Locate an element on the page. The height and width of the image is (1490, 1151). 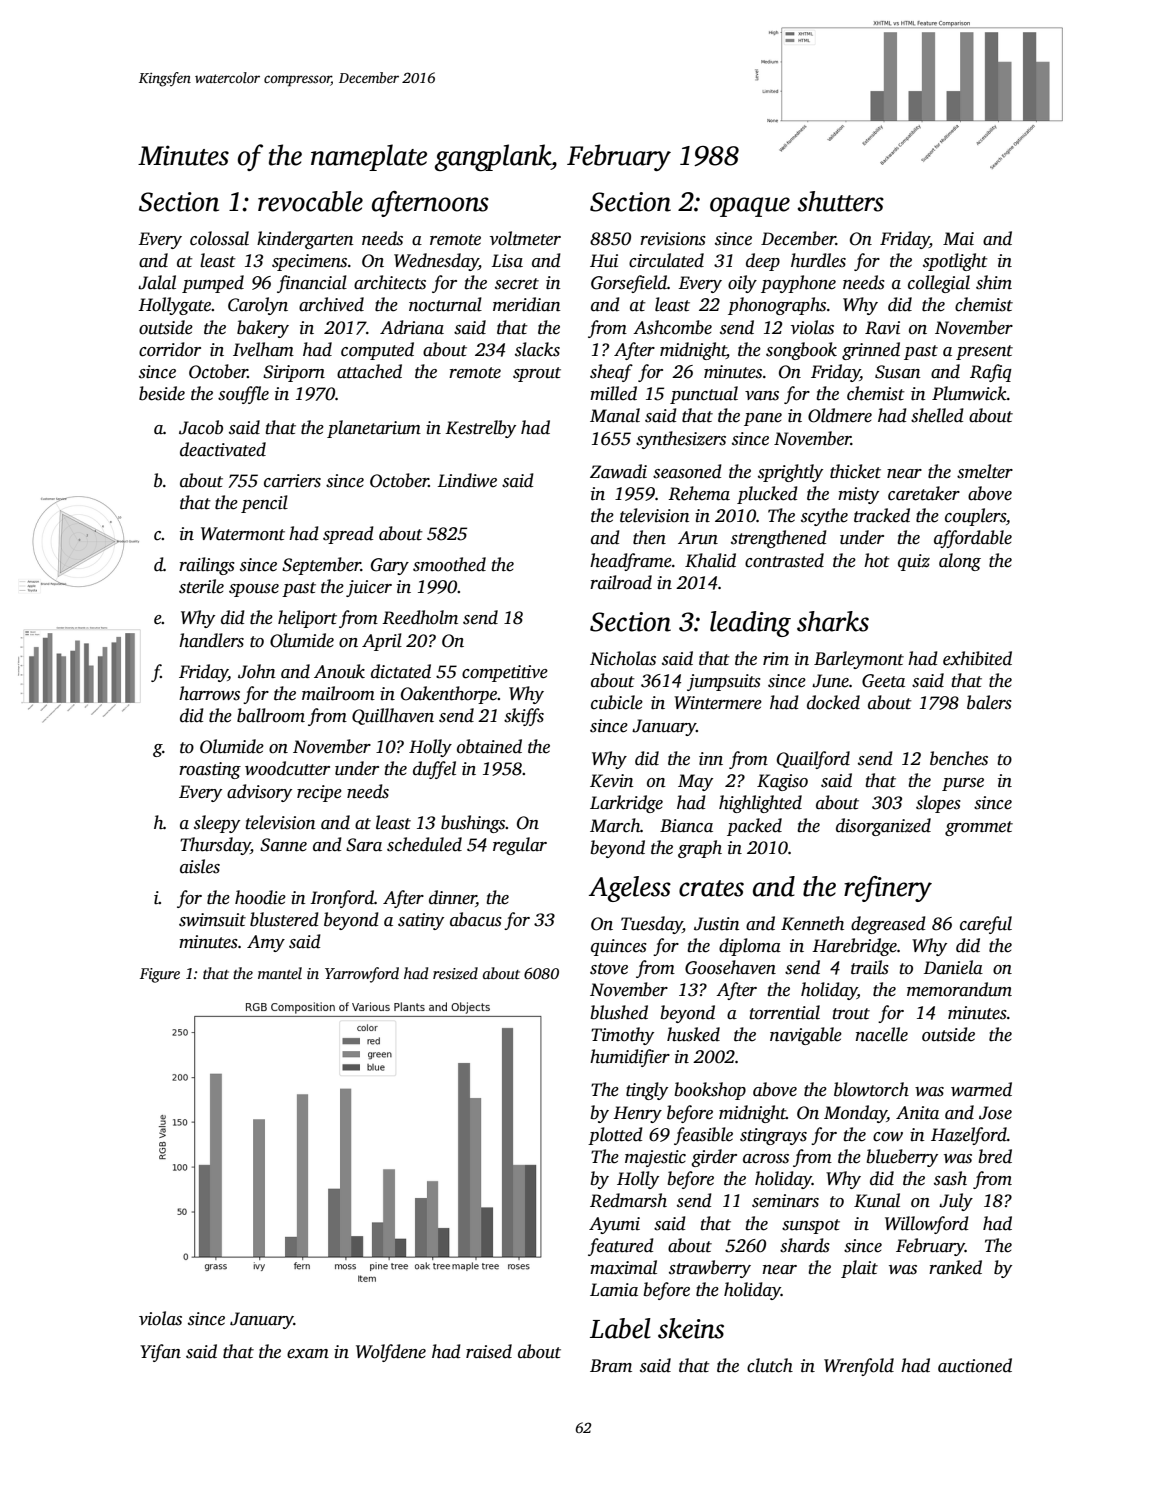
hurdles is located at coordinates (818, 260).
